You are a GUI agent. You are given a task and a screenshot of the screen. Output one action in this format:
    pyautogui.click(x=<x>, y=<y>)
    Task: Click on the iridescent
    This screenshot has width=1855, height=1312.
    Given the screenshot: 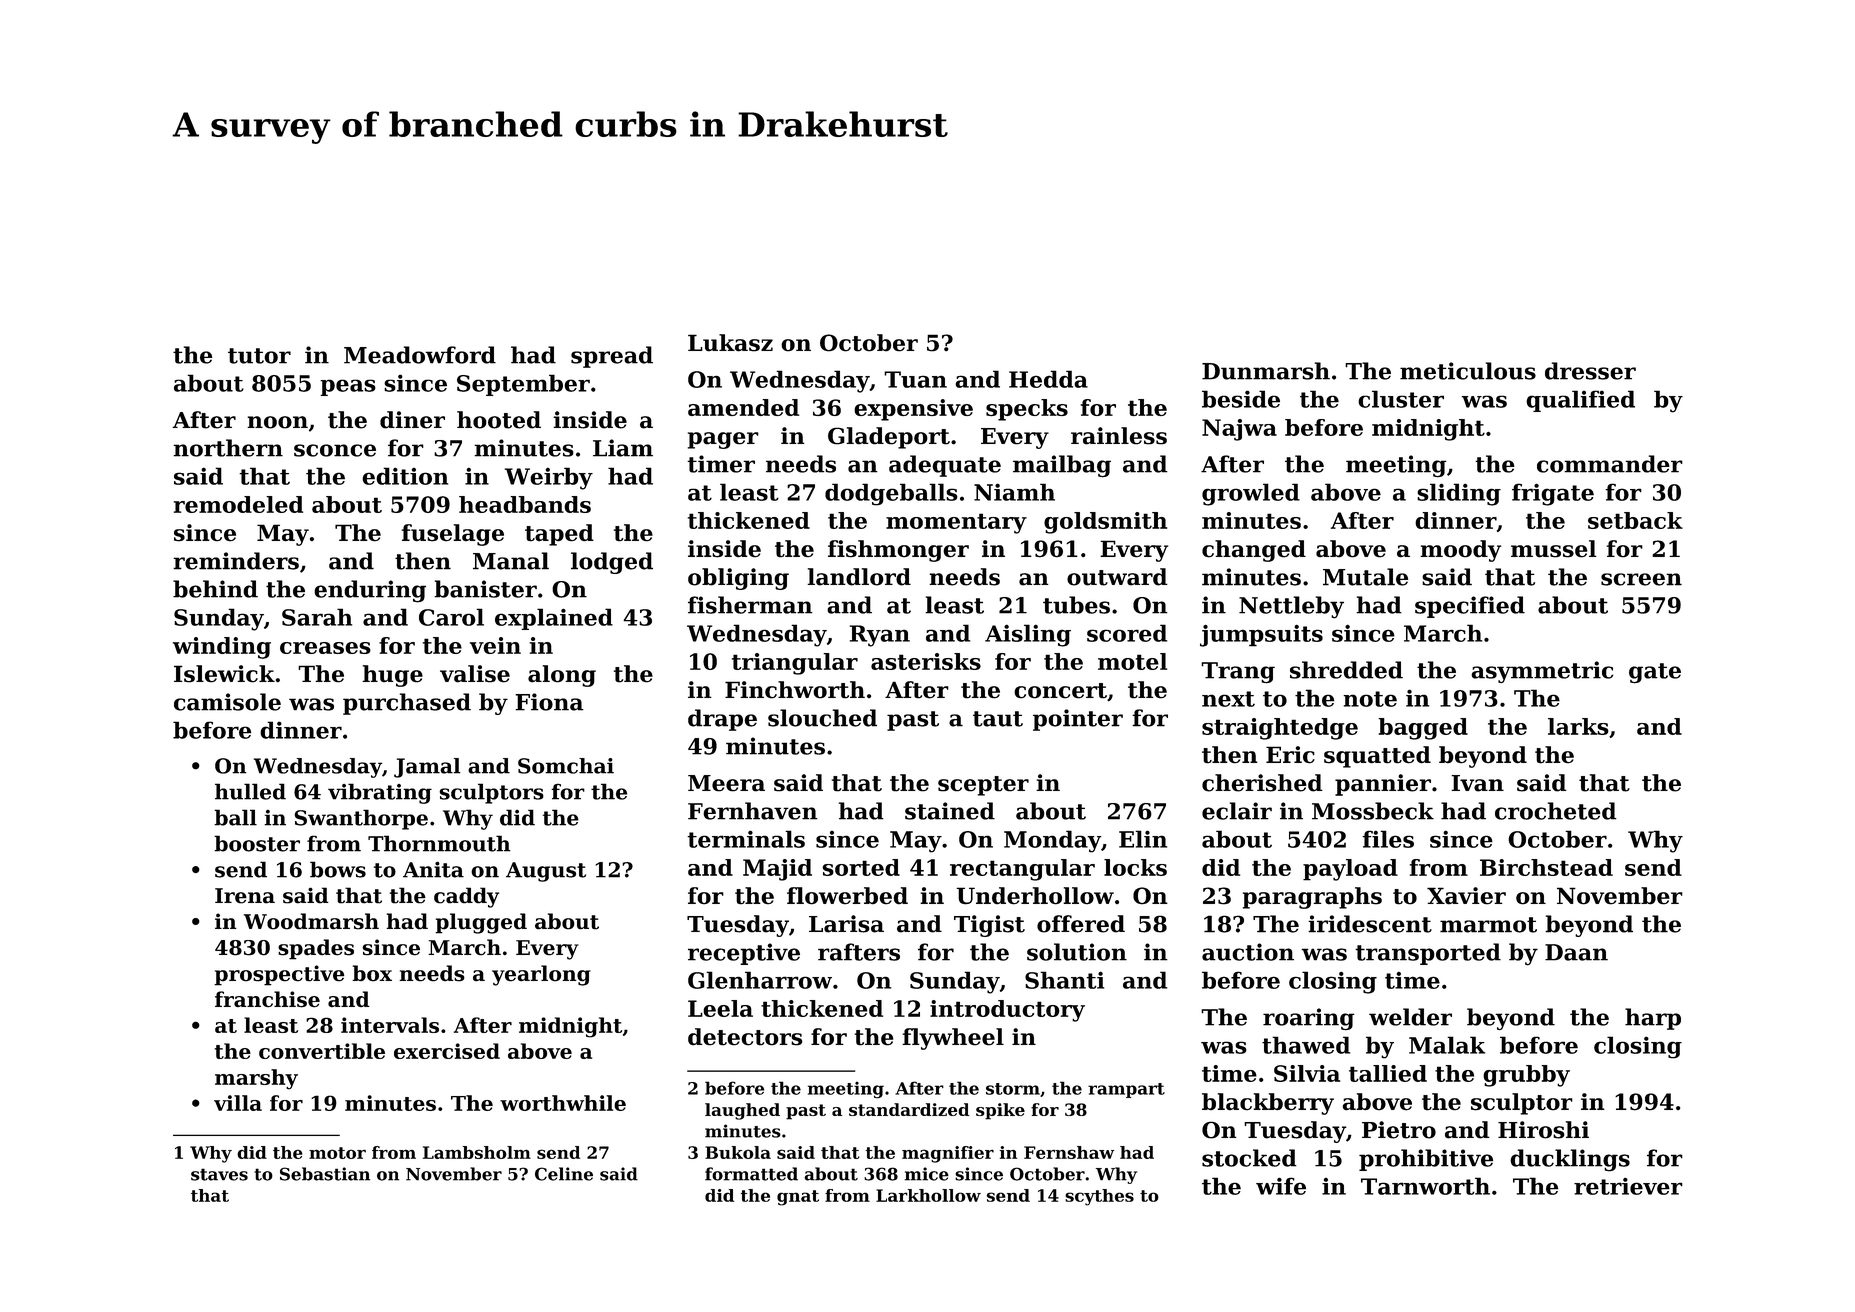 What is the action you would take?
    pyautogui.click(x=1370, y=924)
